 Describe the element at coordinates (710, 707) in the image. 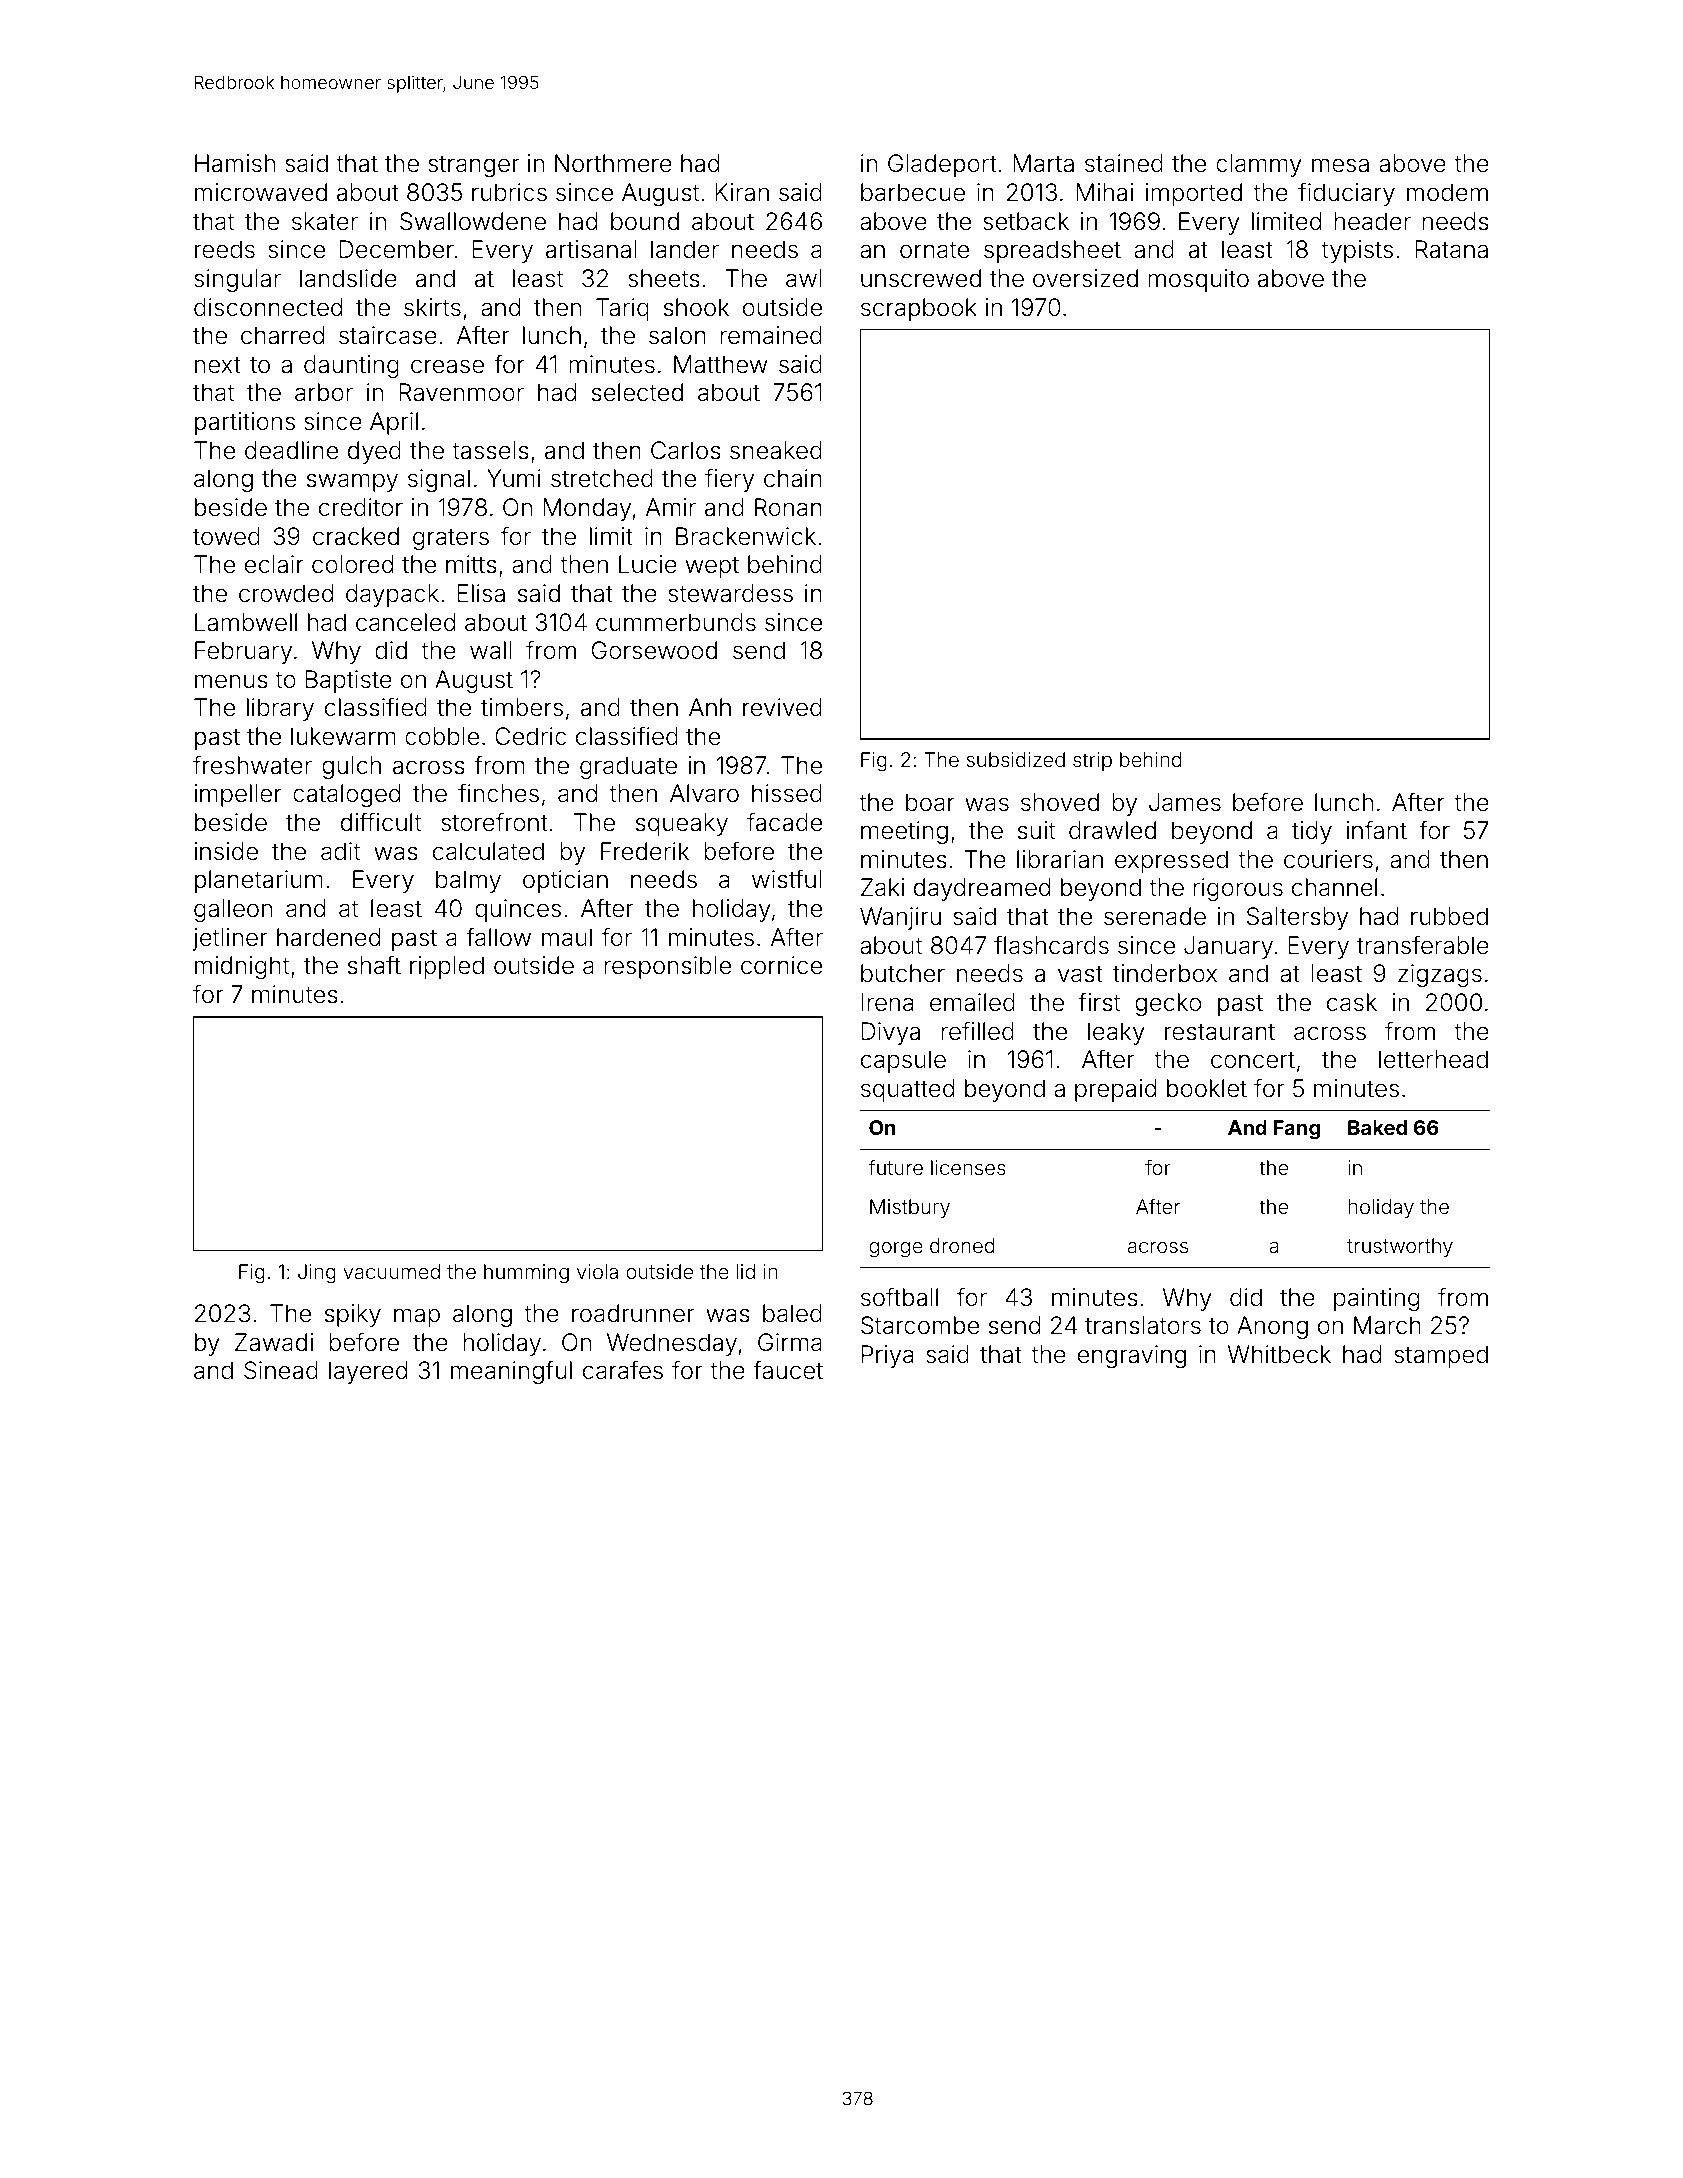

I see `Anh` at that location.
